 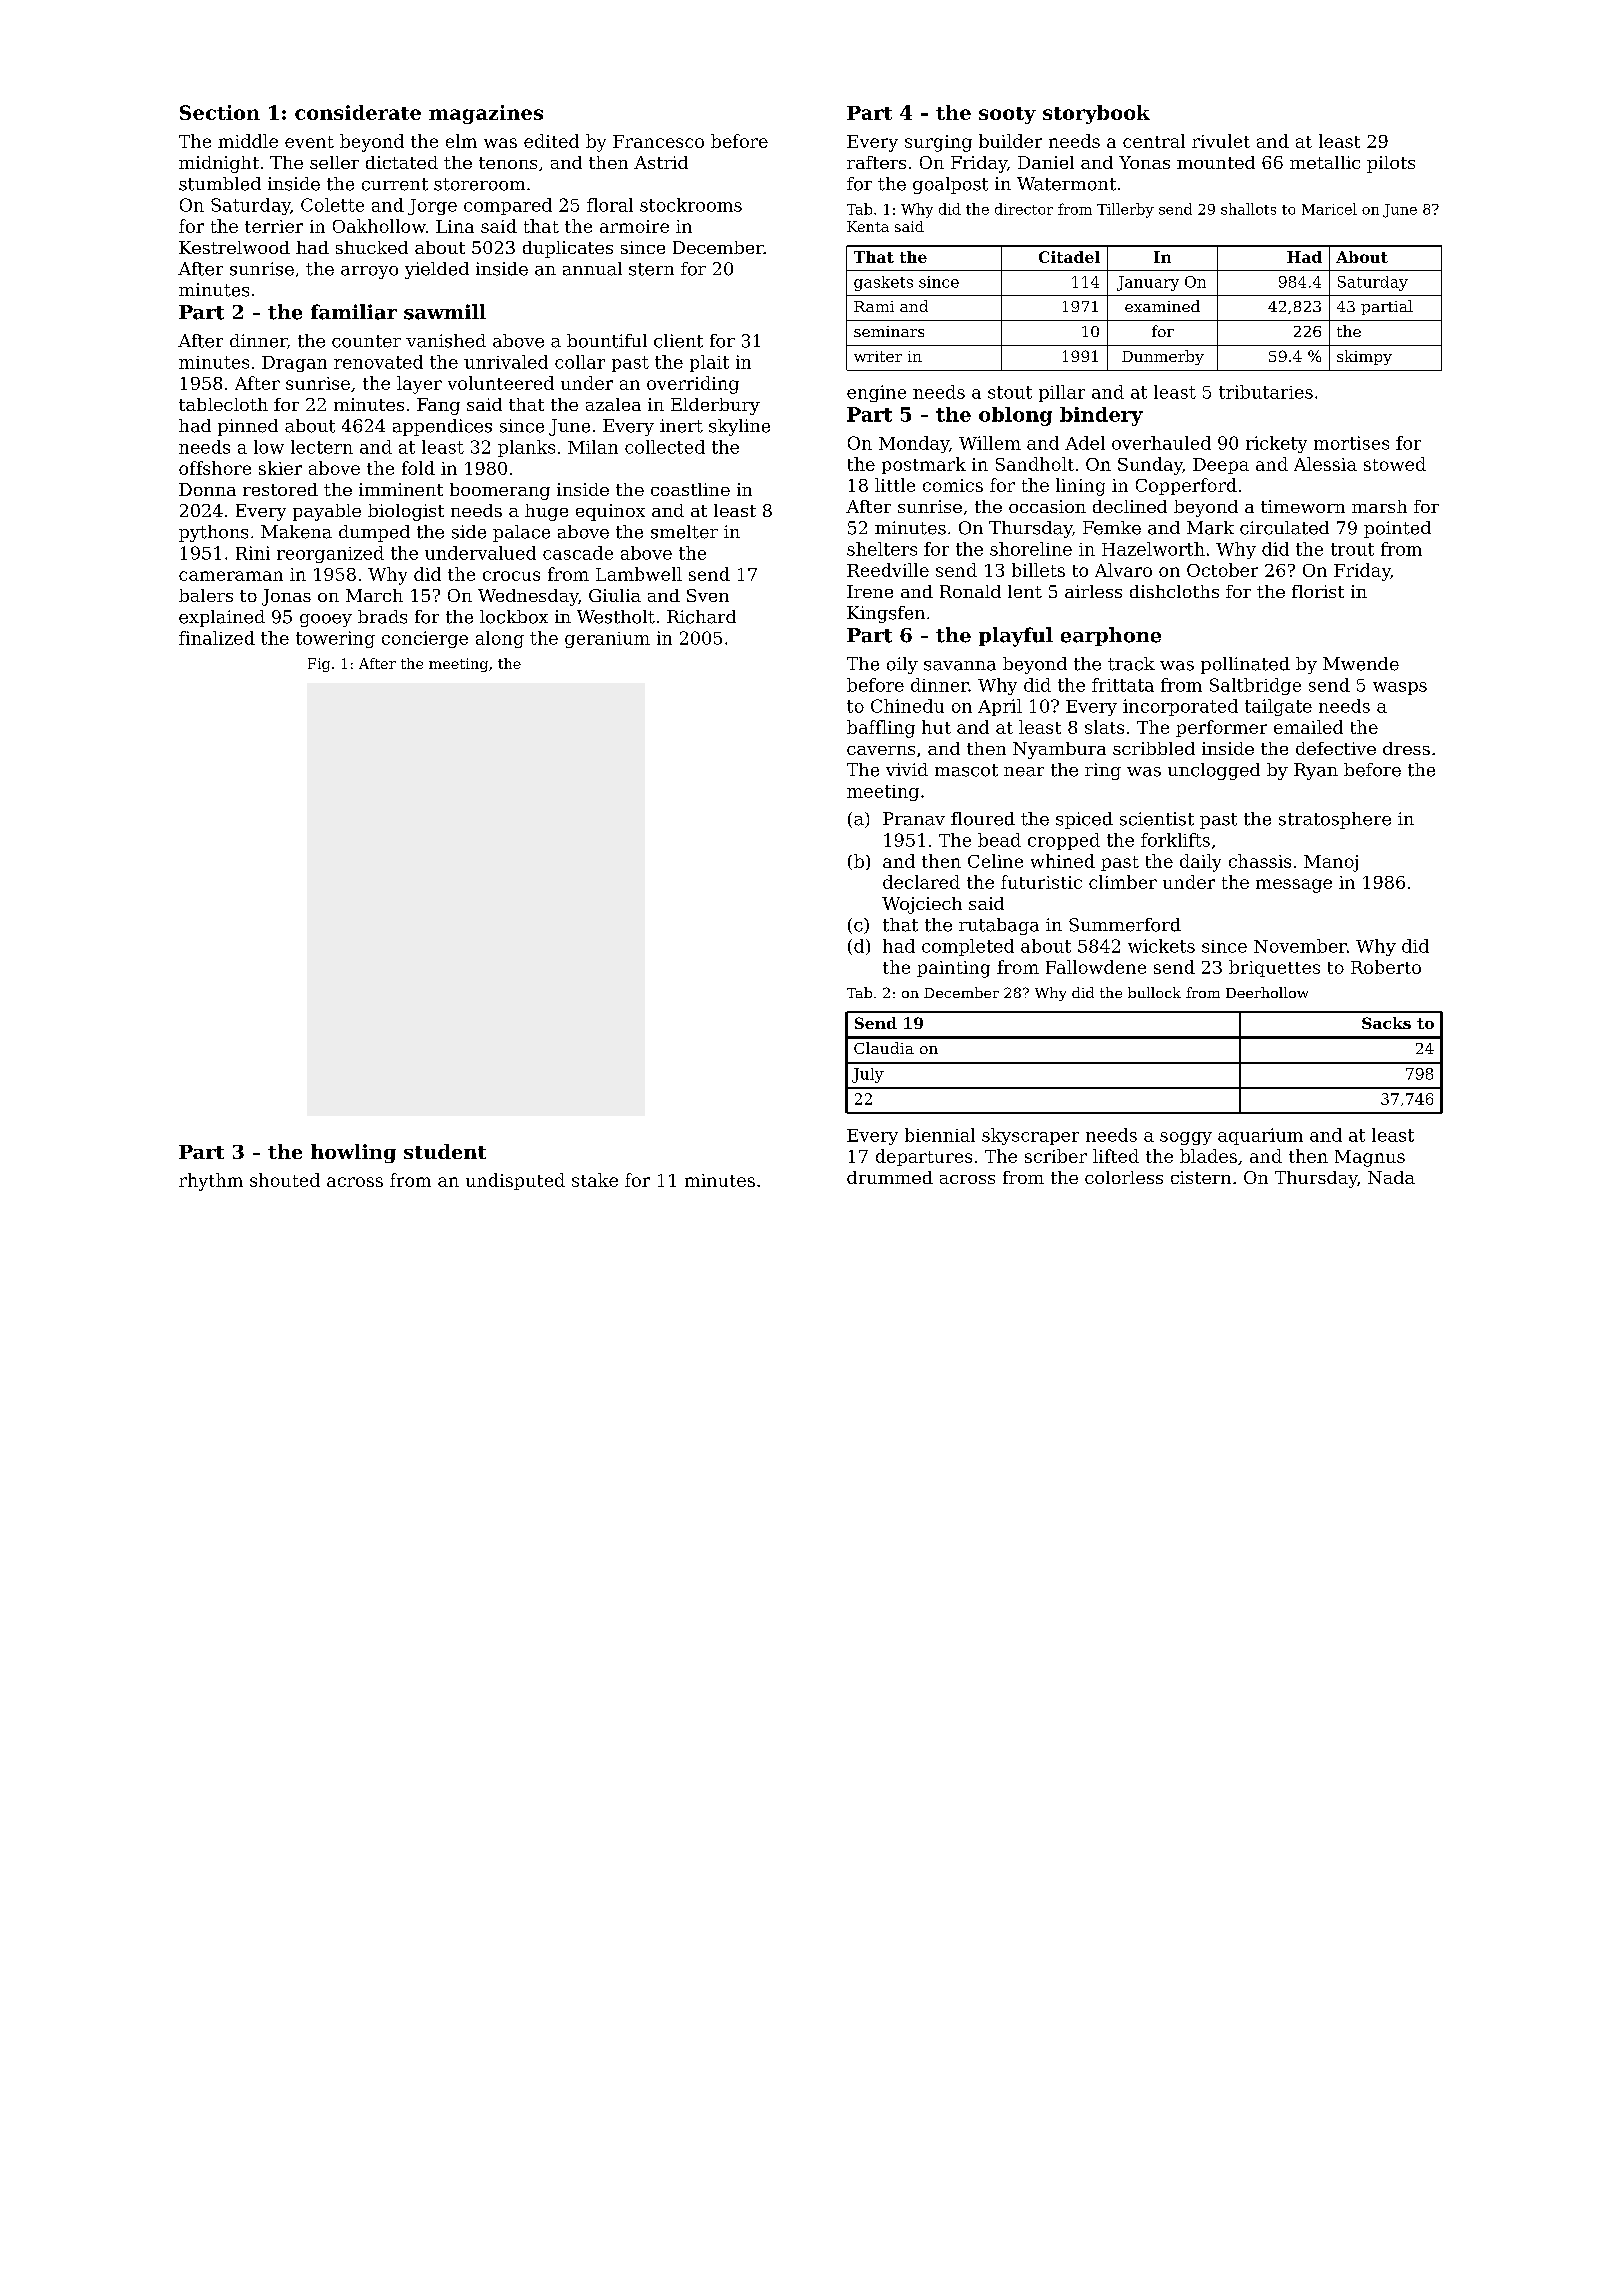 What do you see at coordinates (1007, 115) in the page?
I see `sooty` at bounding box center [1007, 115].
